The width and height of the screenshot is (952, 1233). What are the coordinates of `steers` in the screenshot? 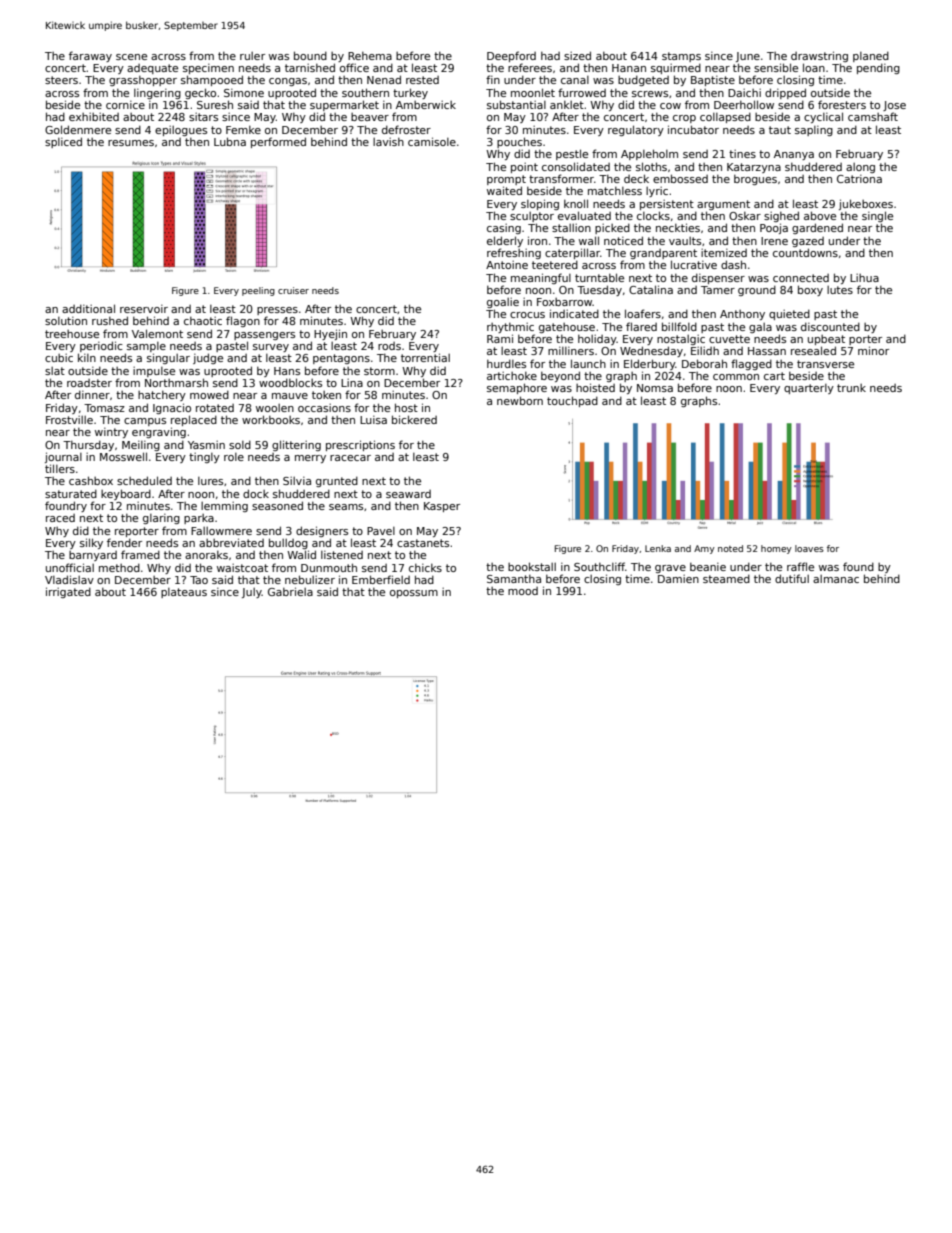 It's located at (61, 80).
